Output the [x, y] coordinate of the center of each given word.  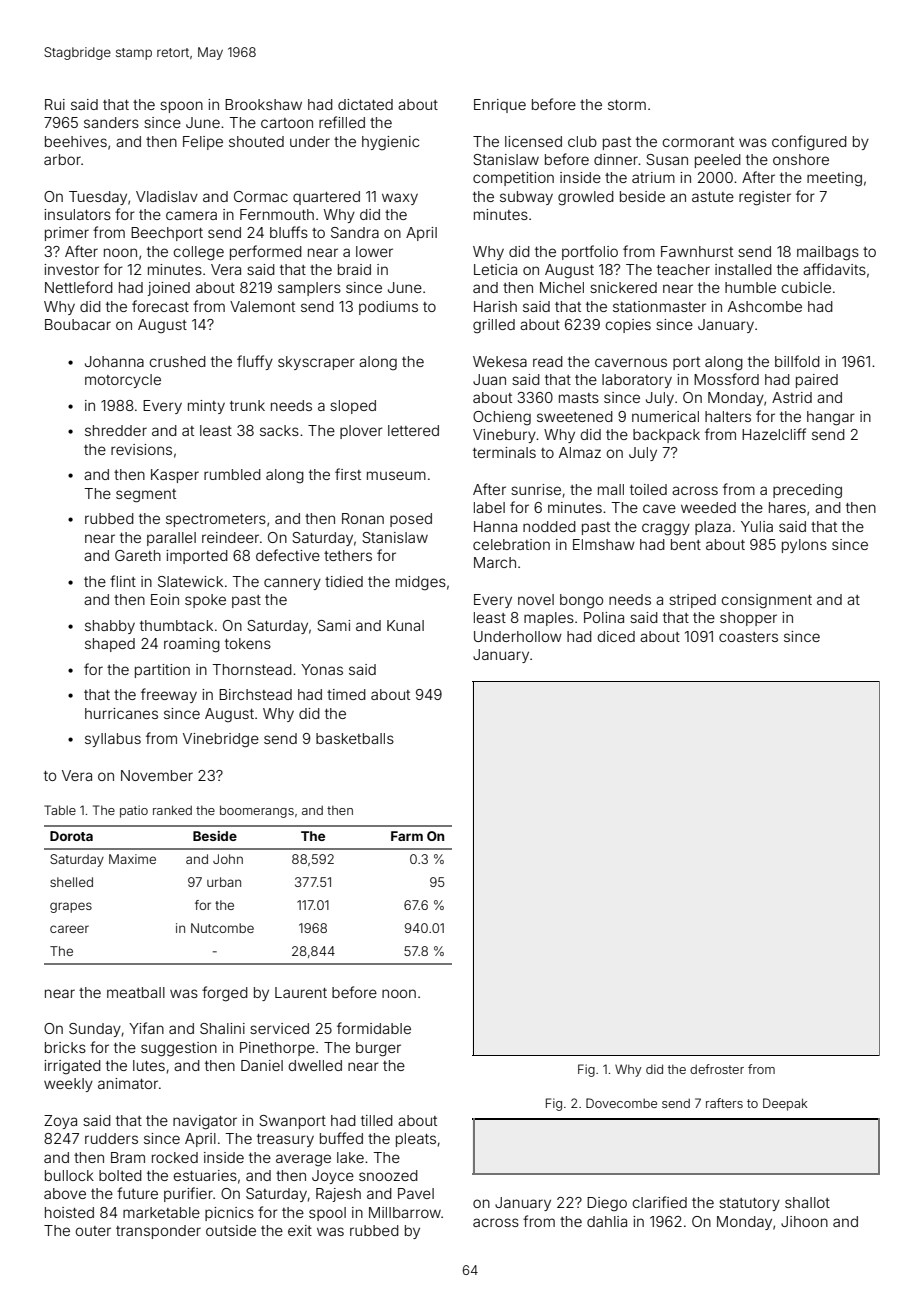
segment [146, 496]
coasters [748, 637]
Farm [407, 836]
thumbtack [176, 625]
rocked [175, 1157]
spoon [181, 107]
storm [627, 105]
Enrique [500, 106]
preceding [807, 491]
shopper [748, 619]
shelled [71, 882]
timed [346, 694]
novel [536, 599]
